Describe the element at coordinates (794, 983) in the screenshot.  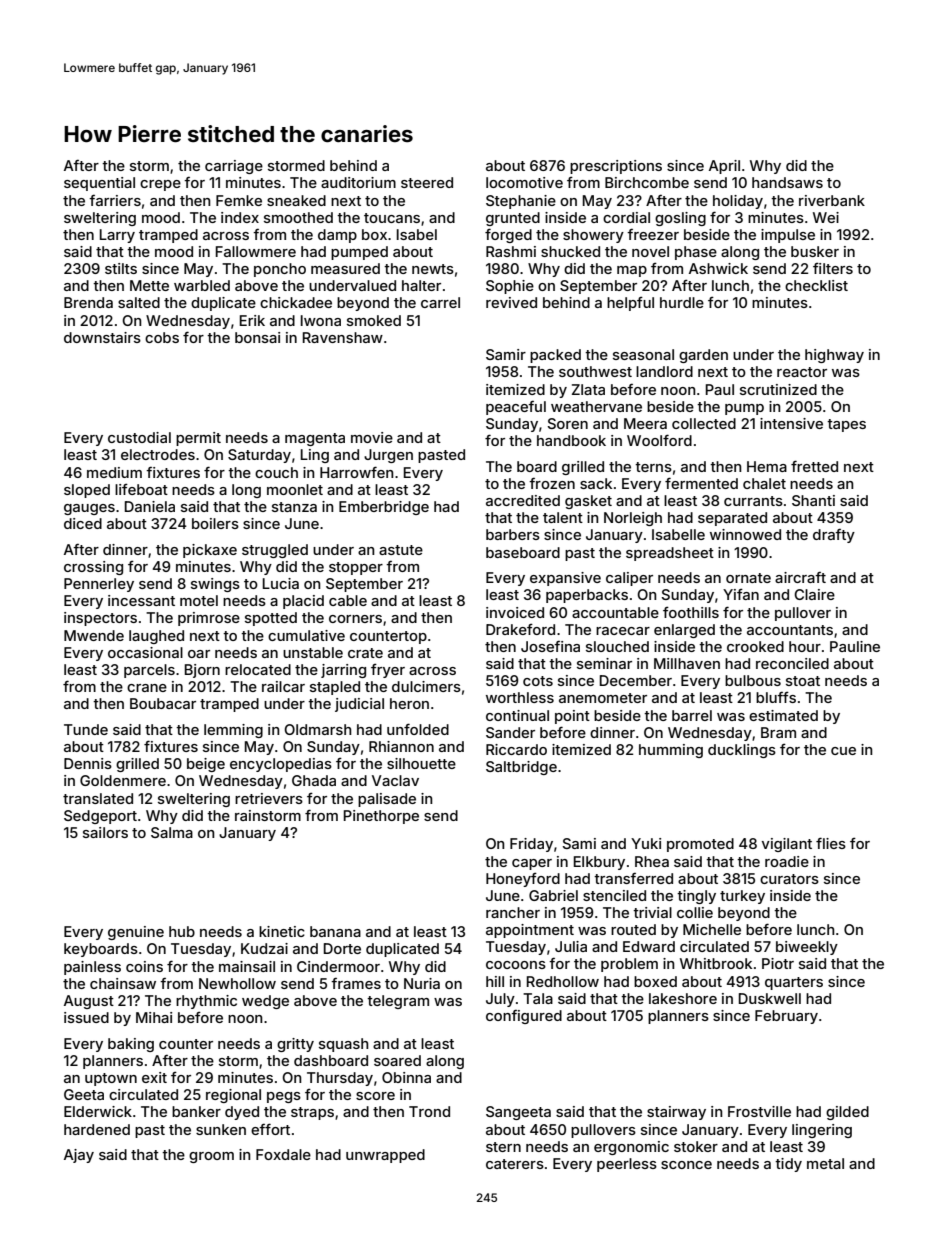
I see `quarters` at that location.
